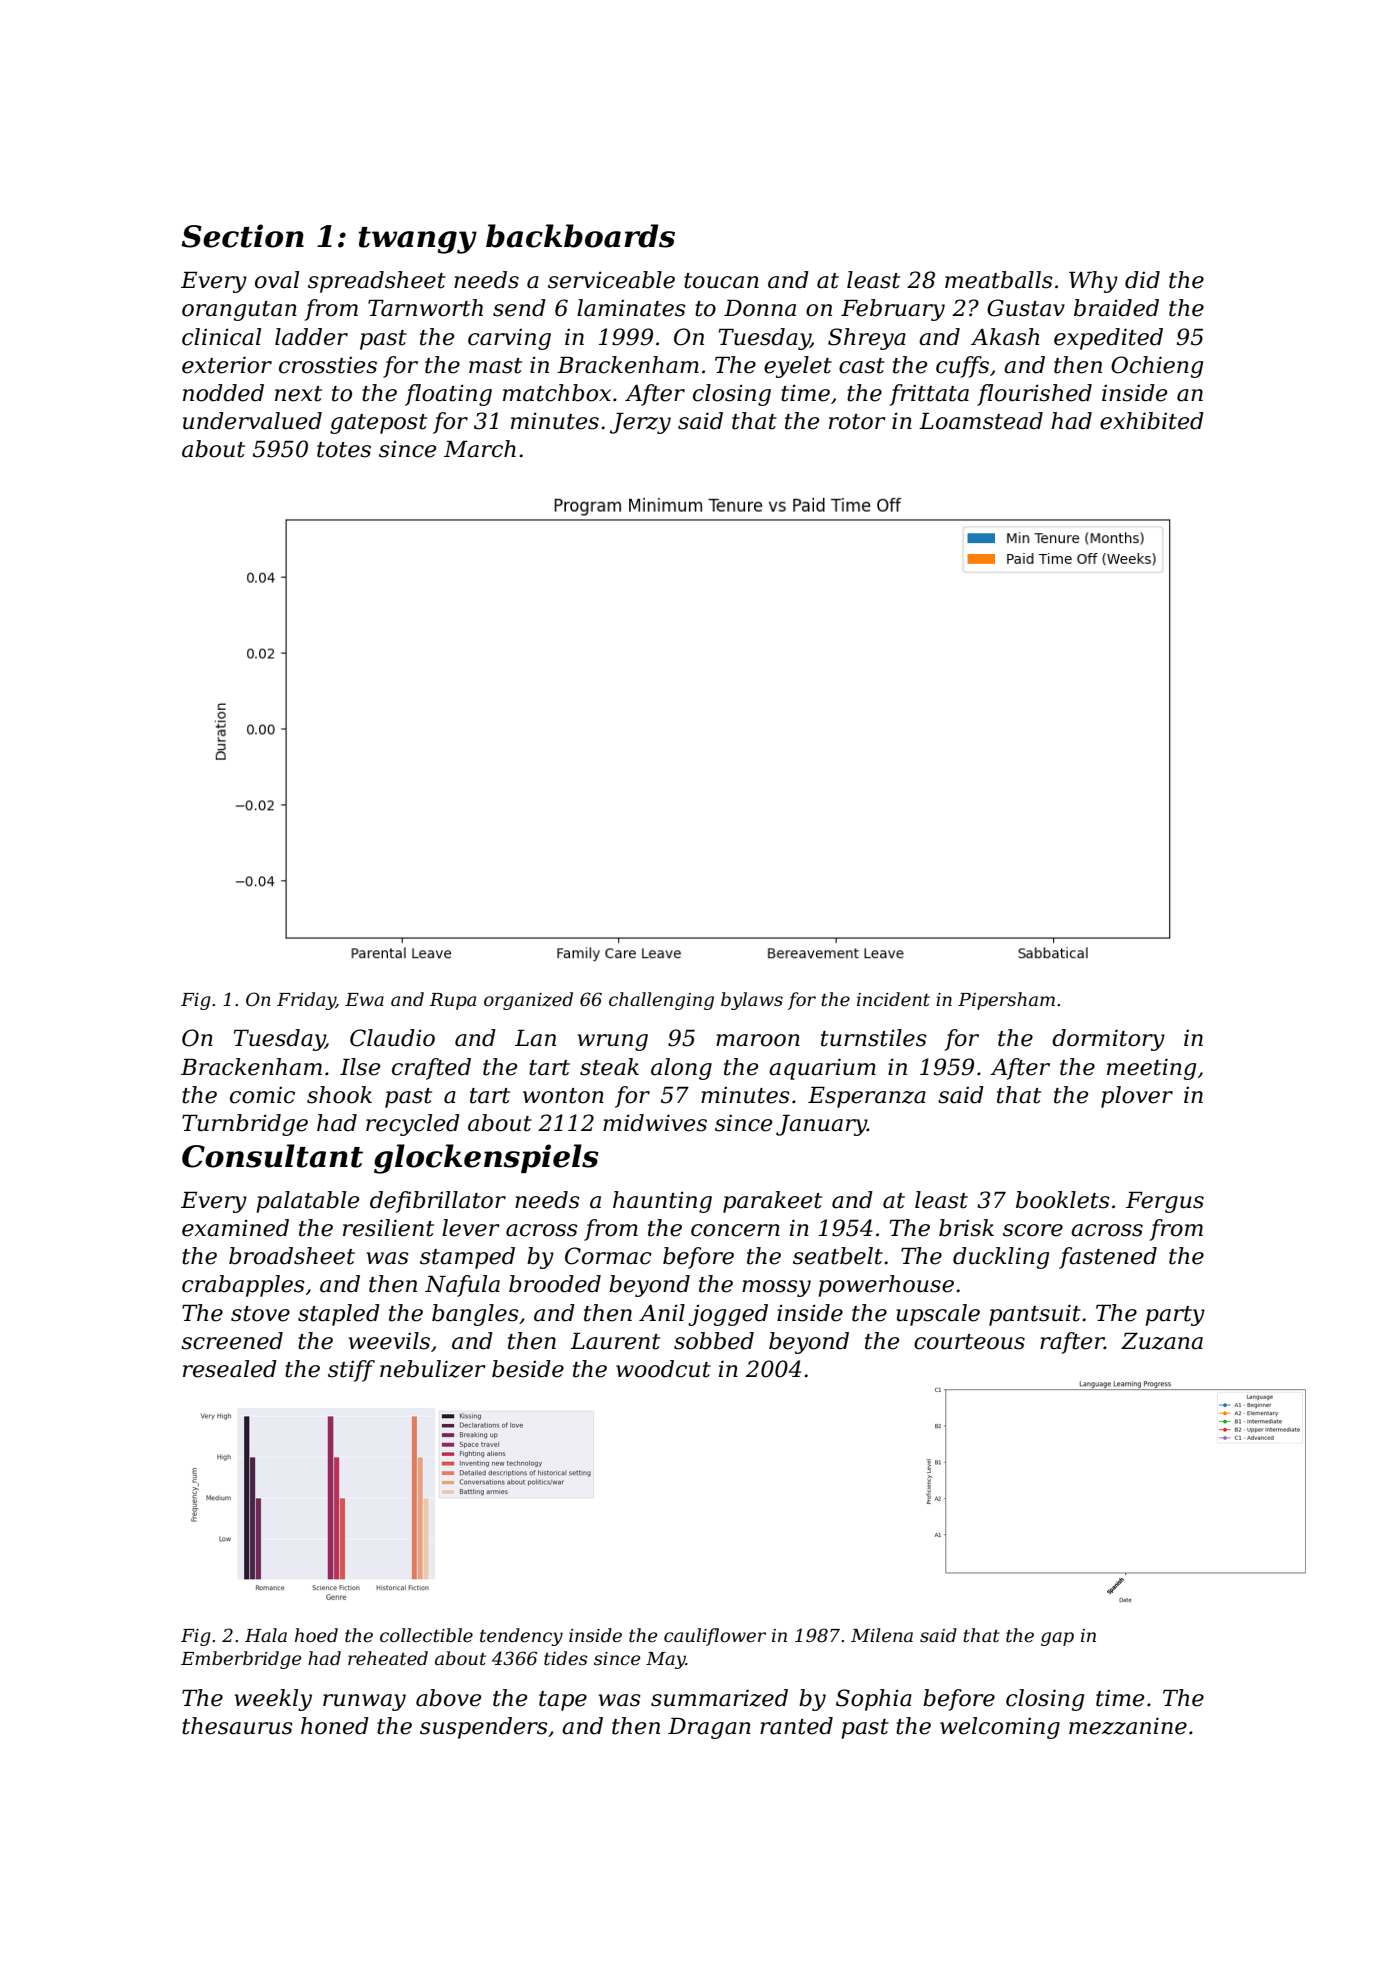 This document has height=1969, width=1386. Describe the element at coordinates (760, 308) in the document. I see `Donna` at that location.
